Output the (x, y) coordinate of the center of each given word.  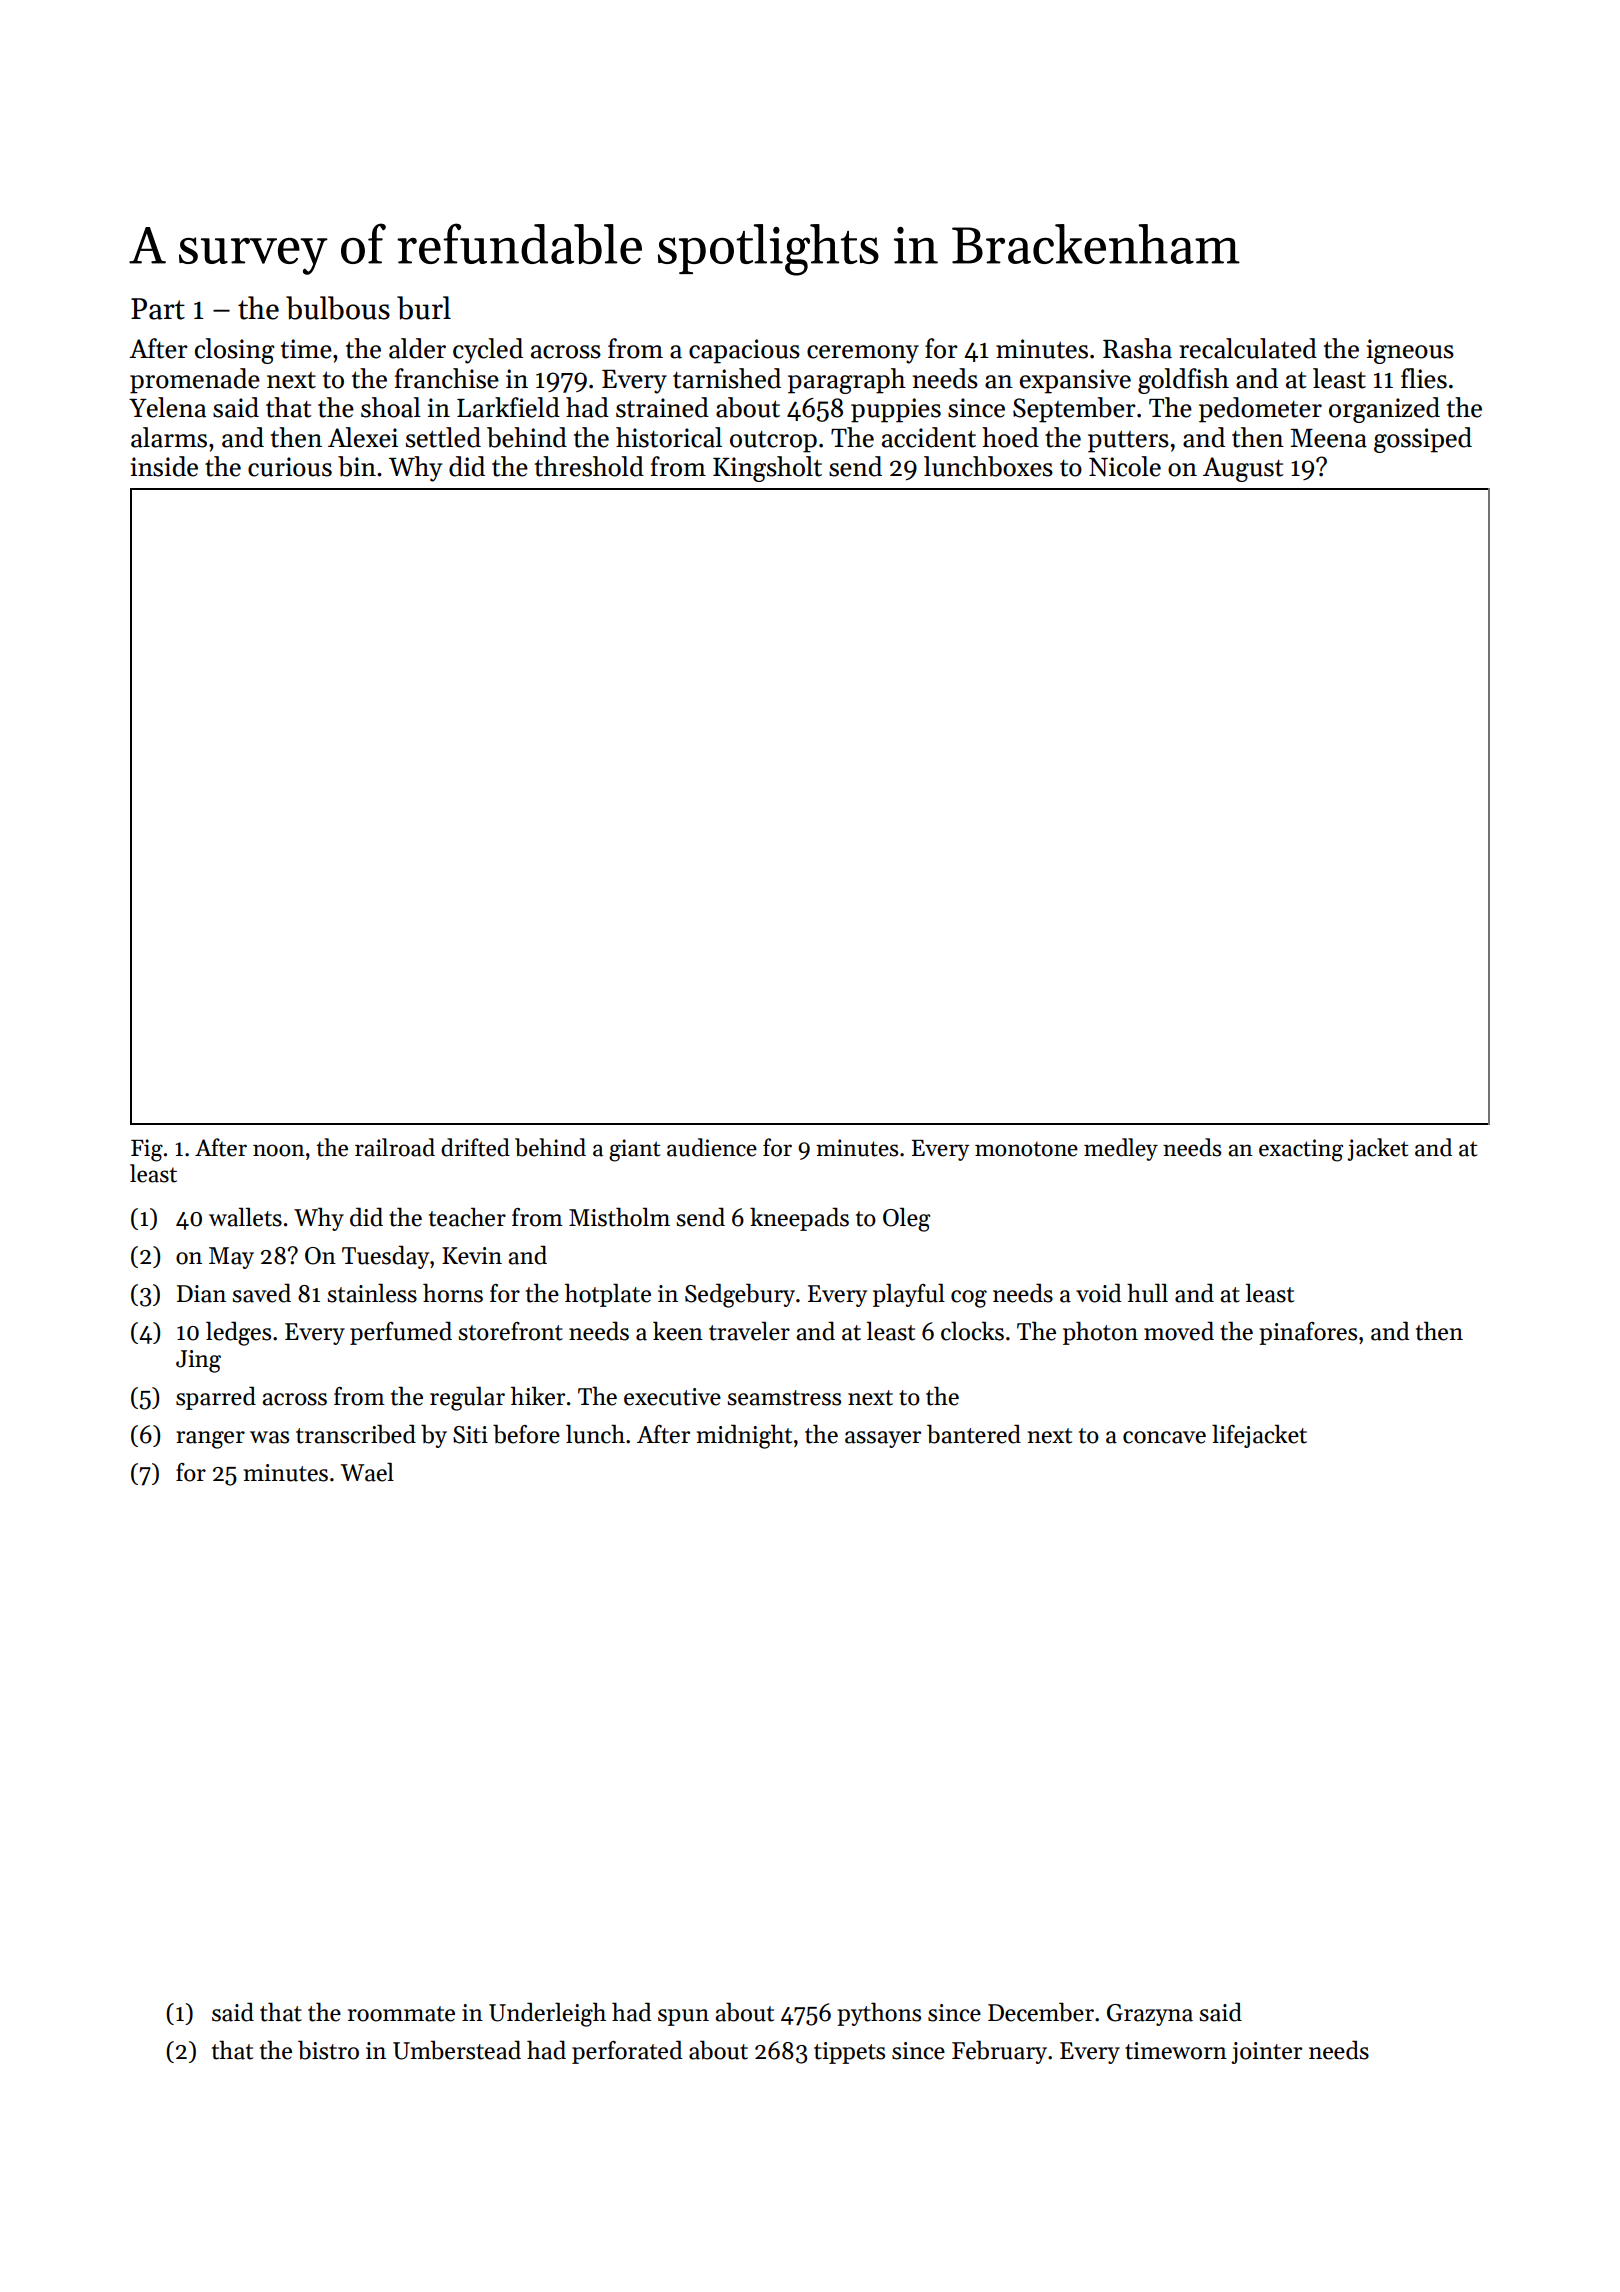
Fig (147, 1150)
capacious (744, 351)
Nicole (1125, 466)
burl (424, 308)
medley (1121, 1149)
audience (712, 1147)
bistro (328, 2050)
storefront (510, 1331)
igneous (1410, 351)
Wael (367, 1472)
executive (672, 1397)
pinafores (1308, 1333)
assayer (883, 1439)
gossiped (1423, 440)
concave (1164, 1437)
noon (279, 1150)
